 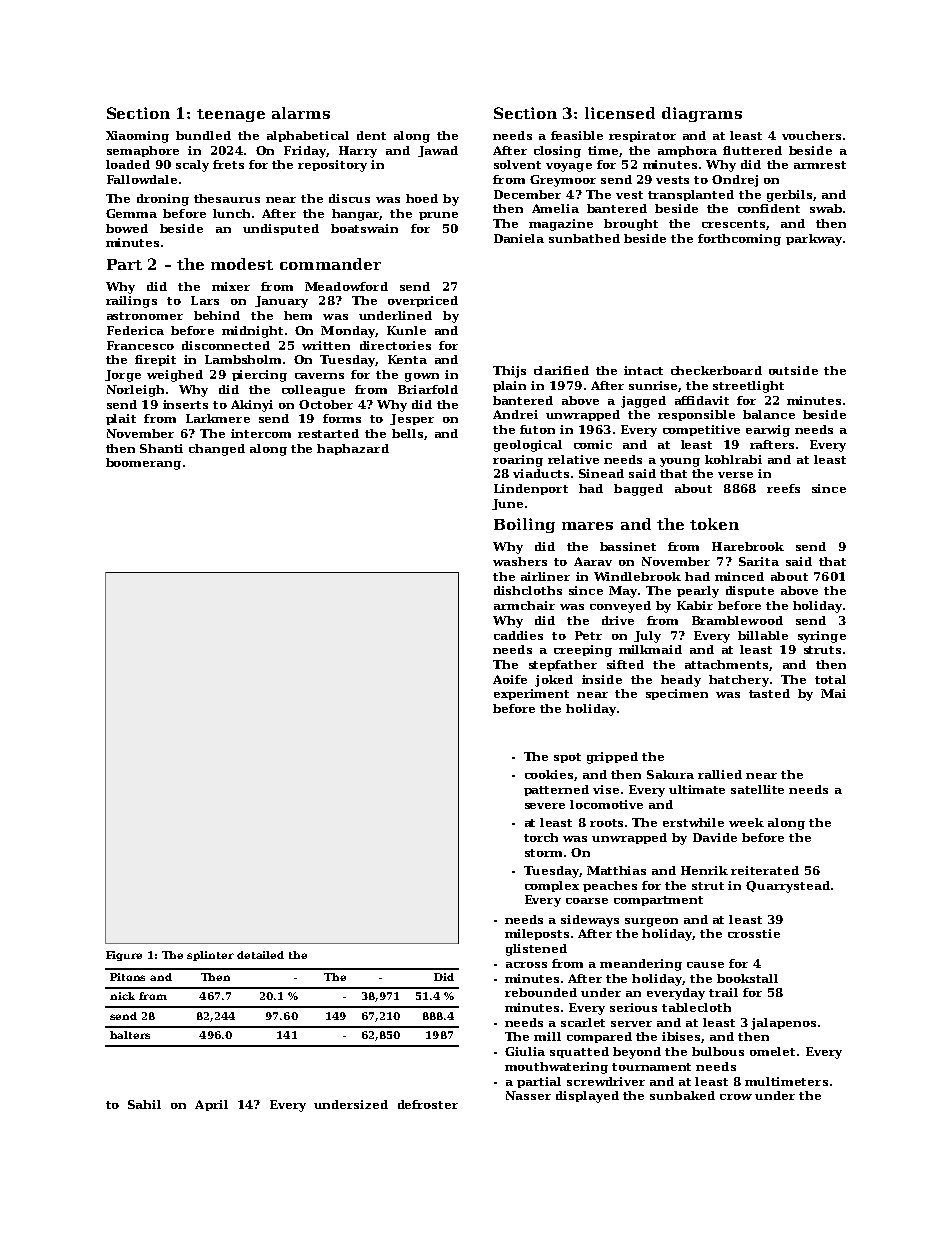 What do you see at coordinates (526, 965) in the document?
I see `across` at bounding box center [526, 965].
